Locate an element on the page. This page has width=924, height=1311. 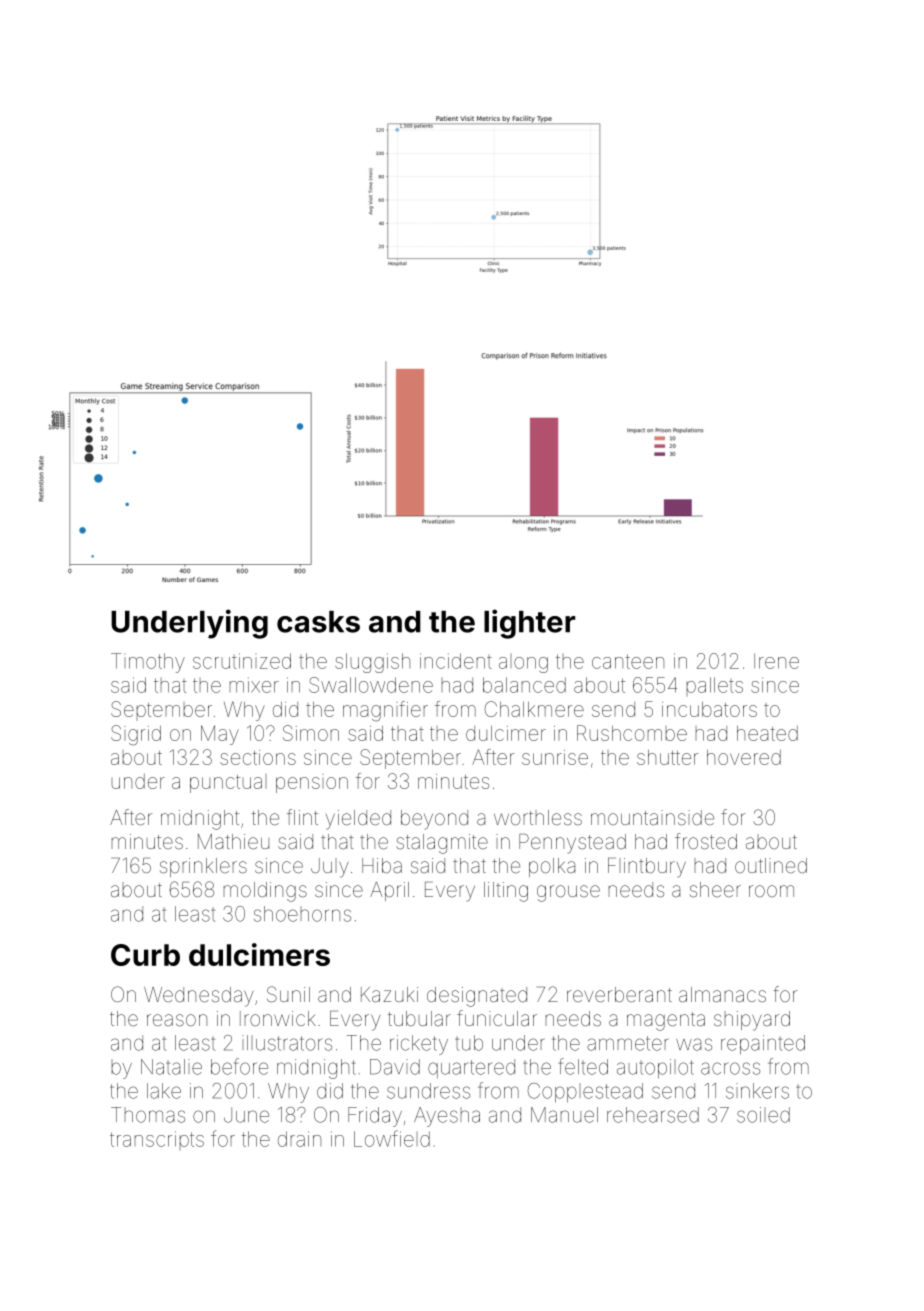
frosted is located at coordinates (706, 841).
